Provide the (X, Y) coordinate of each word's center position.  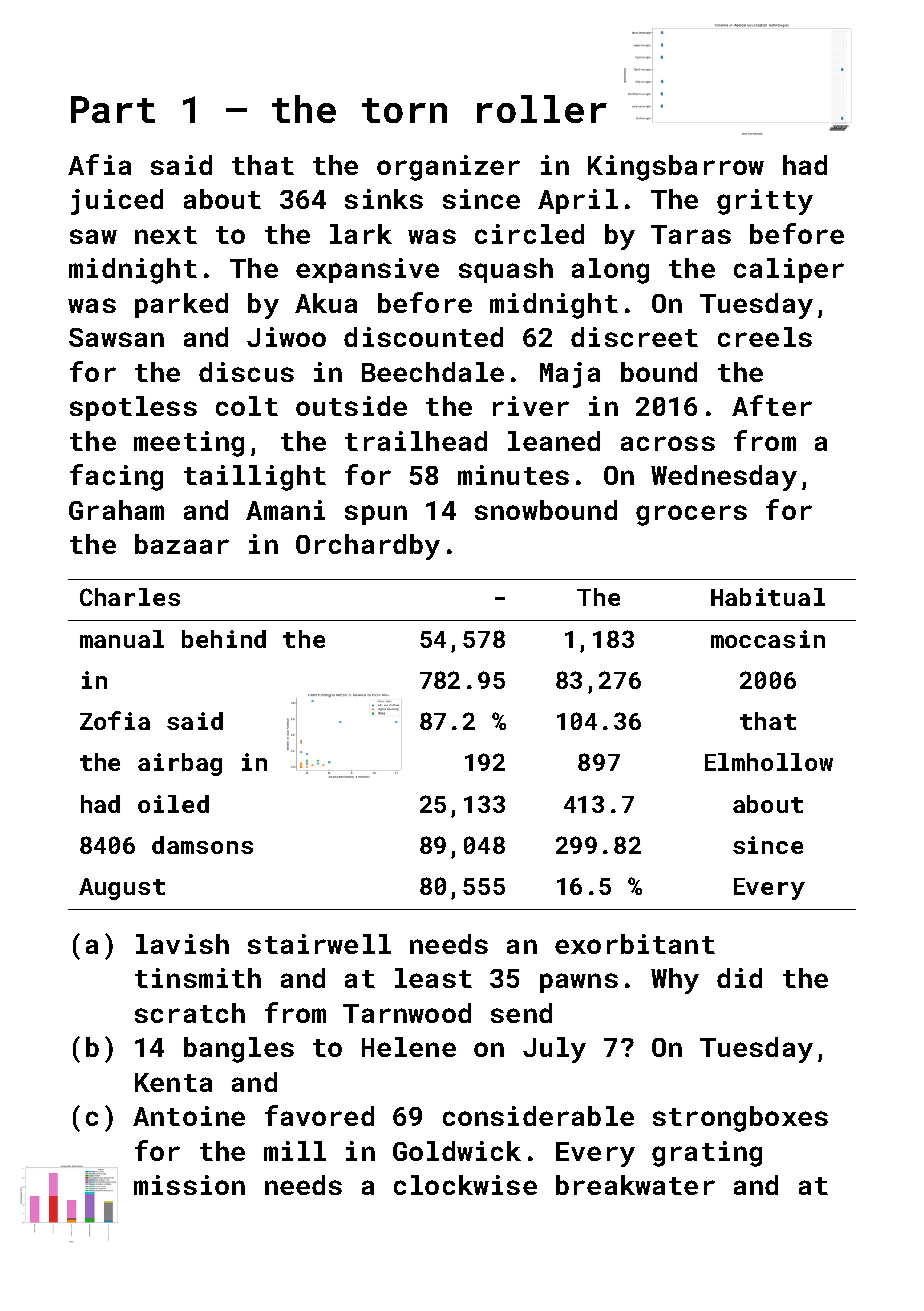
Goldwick (457, 1151)
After (772, 405)
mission (189, 1185)
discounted (423, 337)
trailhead (416, 441)
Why (675, 981)
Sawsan (116, 337)
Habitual (768, 597)
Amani (285, 510)
